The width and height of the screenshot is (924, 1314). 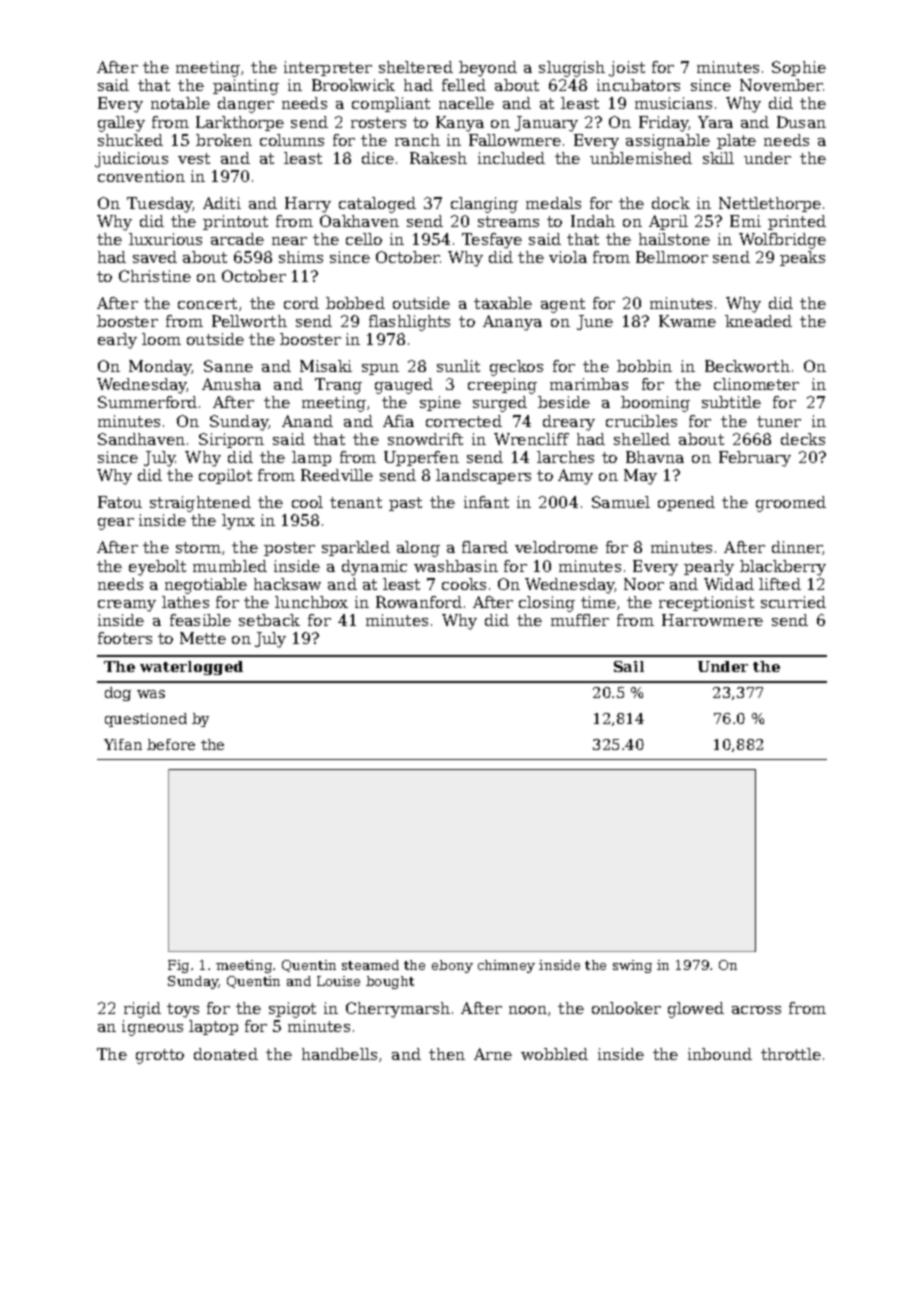 What do you see at coordinates (641, 158) in the screenshot?
I see `unblemished` at bounding box center [641, 158].
